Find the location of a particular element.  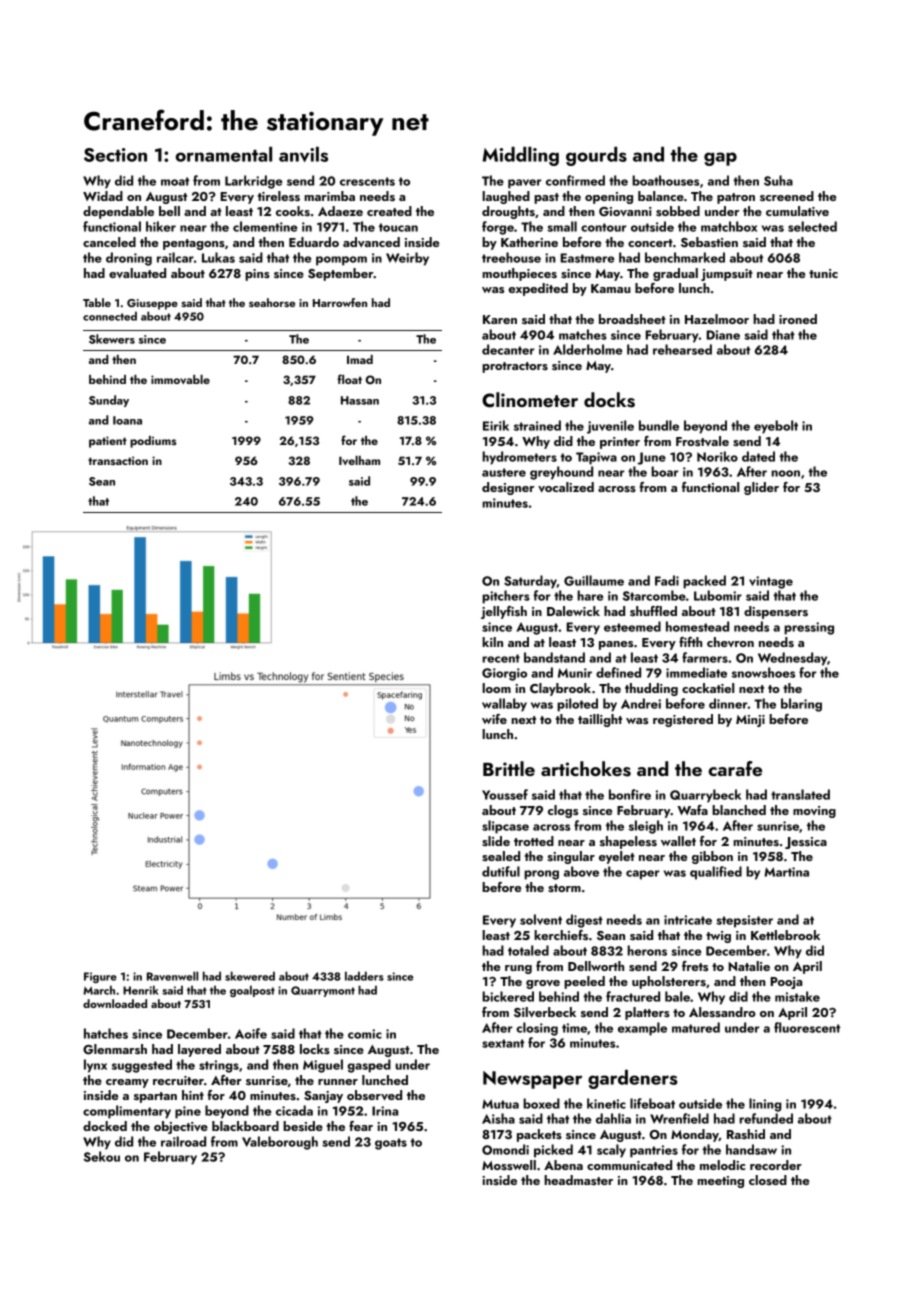

transaction is located at coordinates (118, 460).
